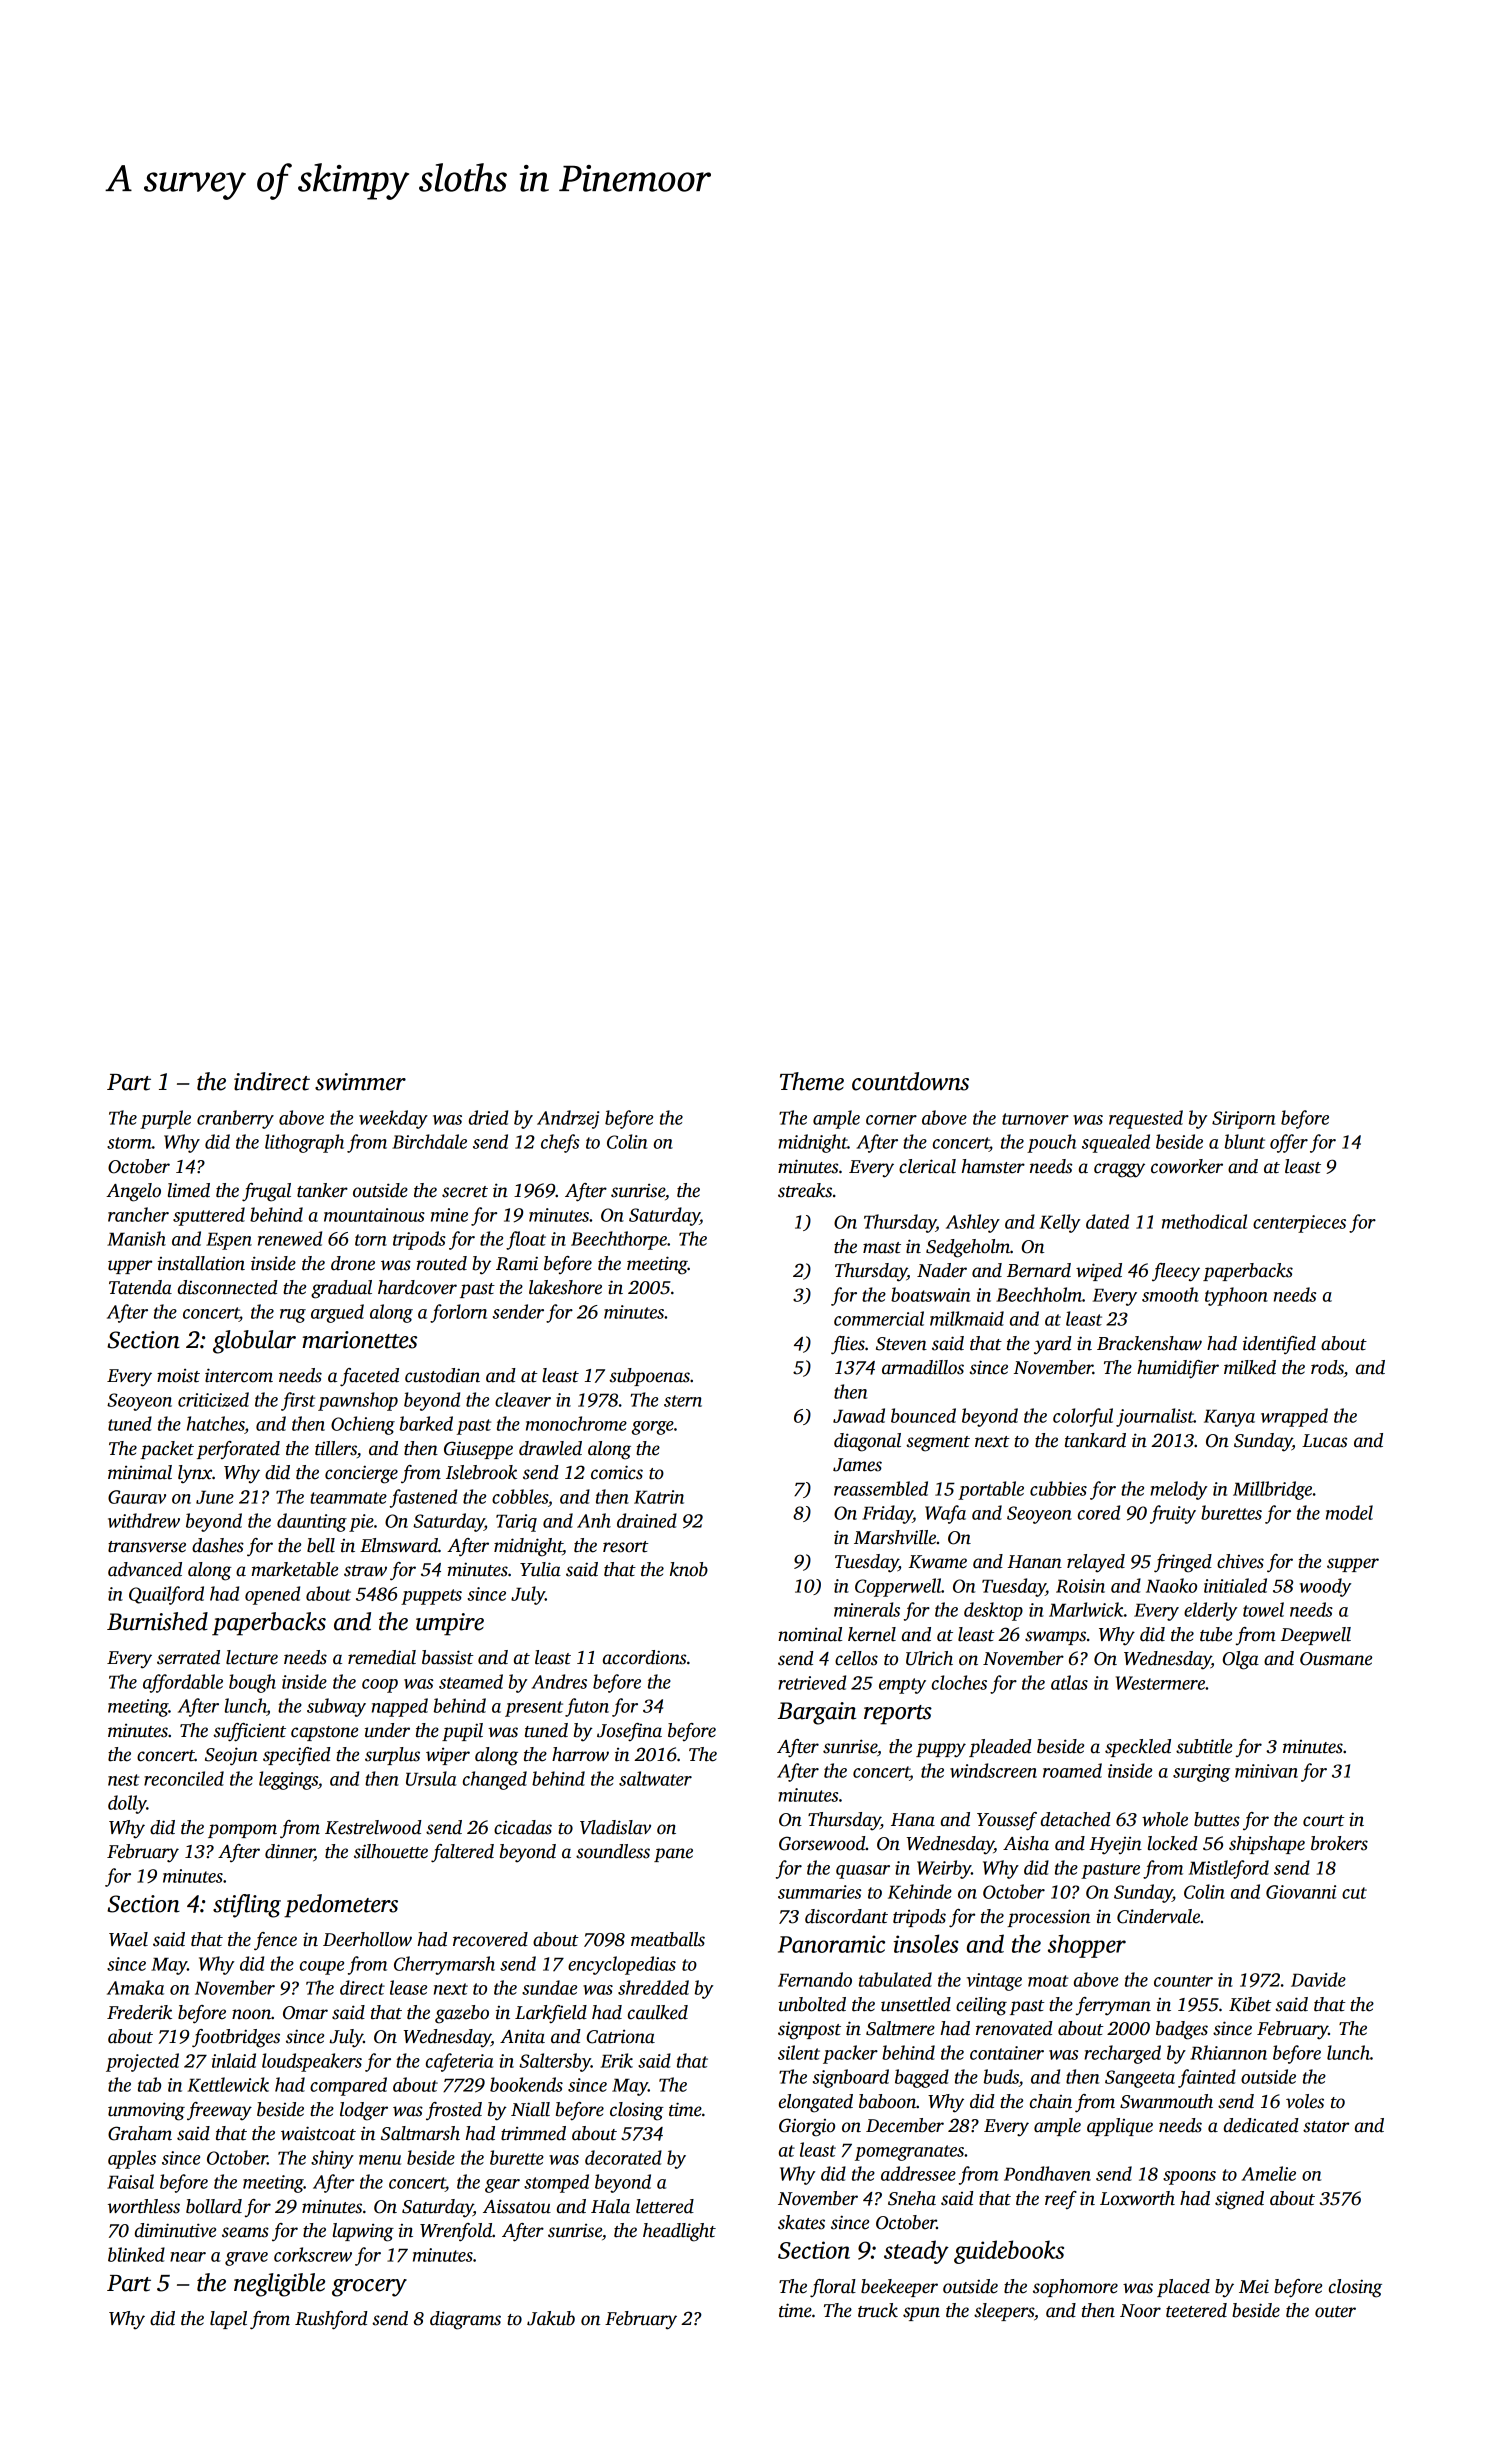 This document has width=1496, height=2464. I want to click on Siriporn, so click(1243, 1120).
